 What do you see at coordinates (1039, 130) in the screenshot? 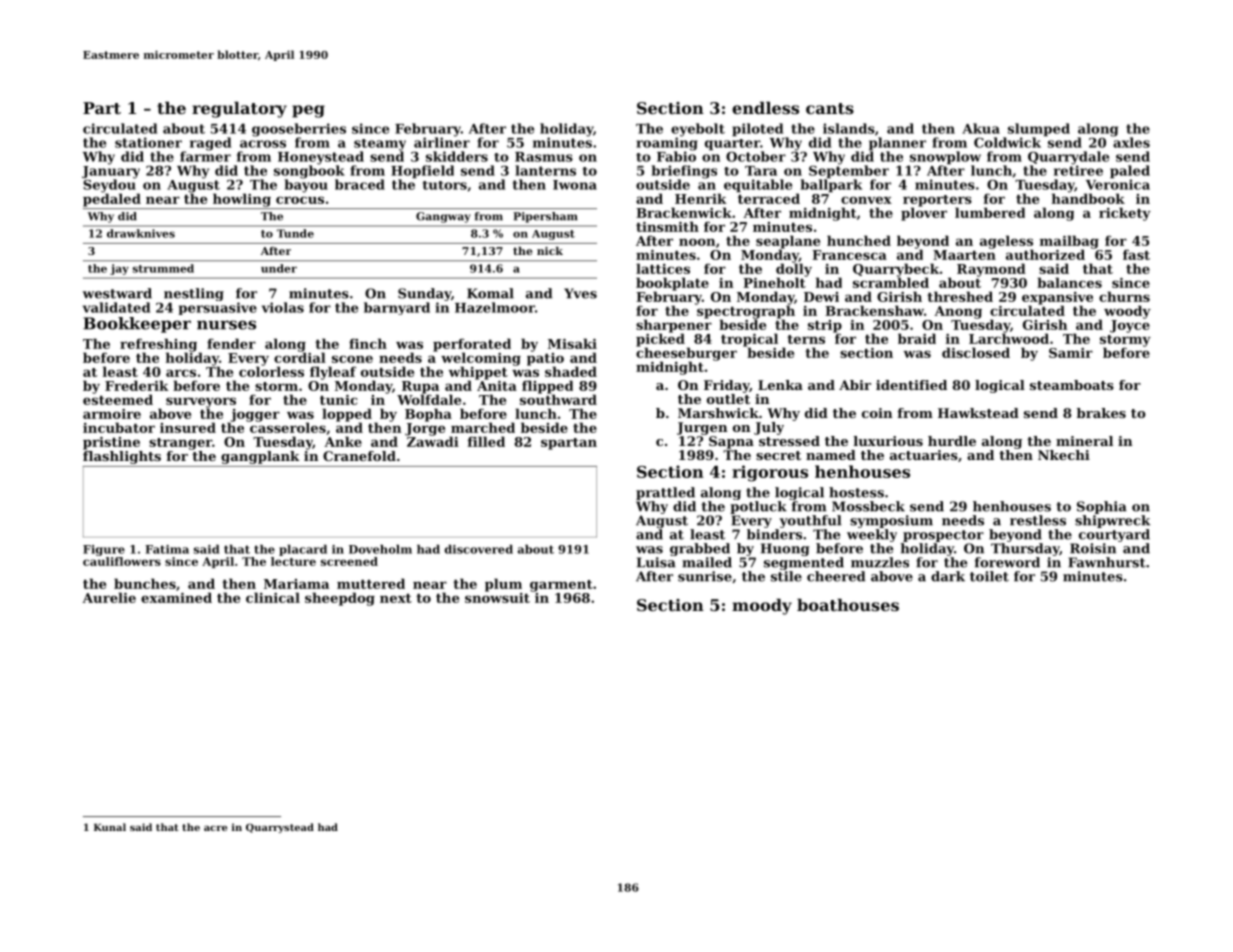
I see `slumped` at bounding box center [1039, 130].
